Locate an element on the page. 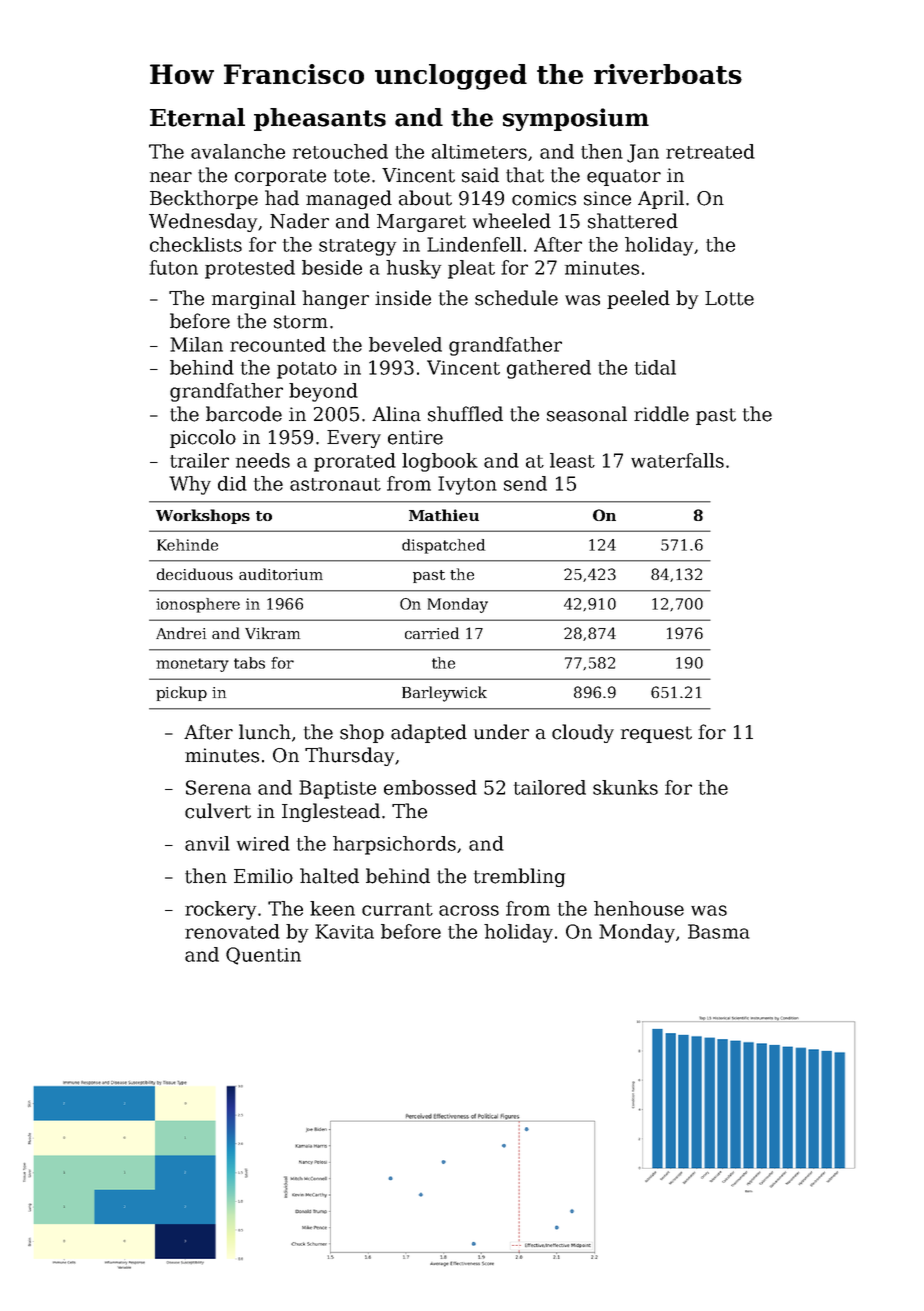 Image resolution: width=924 pixels, height=1311 pixels. Eternal is located at coordinates (197, 117).
